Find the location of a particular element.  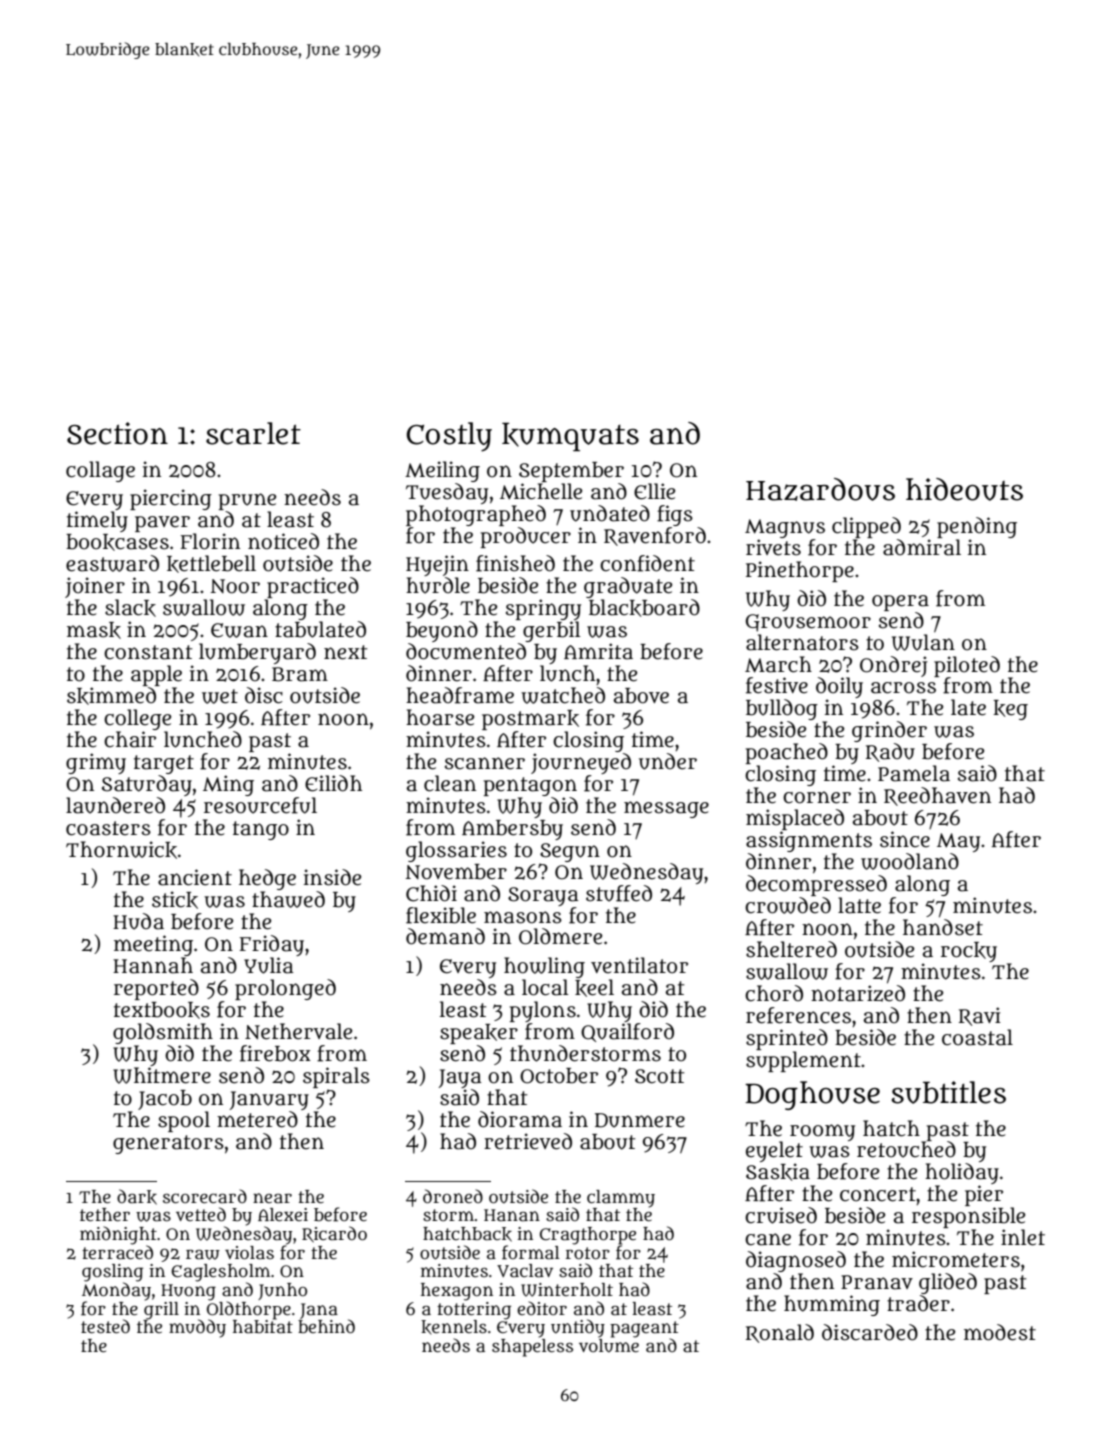

doily is located at coordinates (839, 687).
